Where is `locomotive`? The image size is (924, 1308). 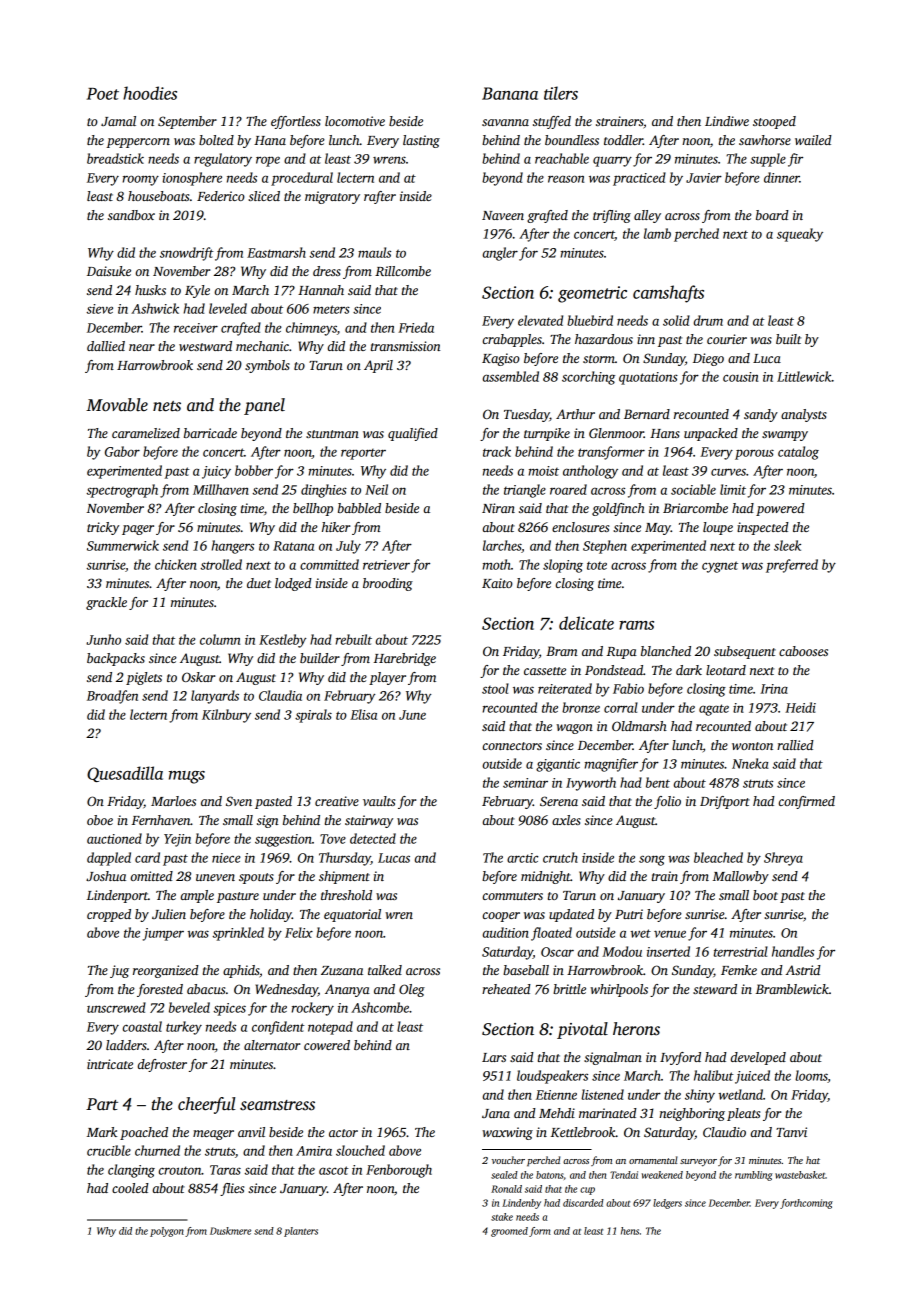
locomotive is located at coordinates (355, 121).
